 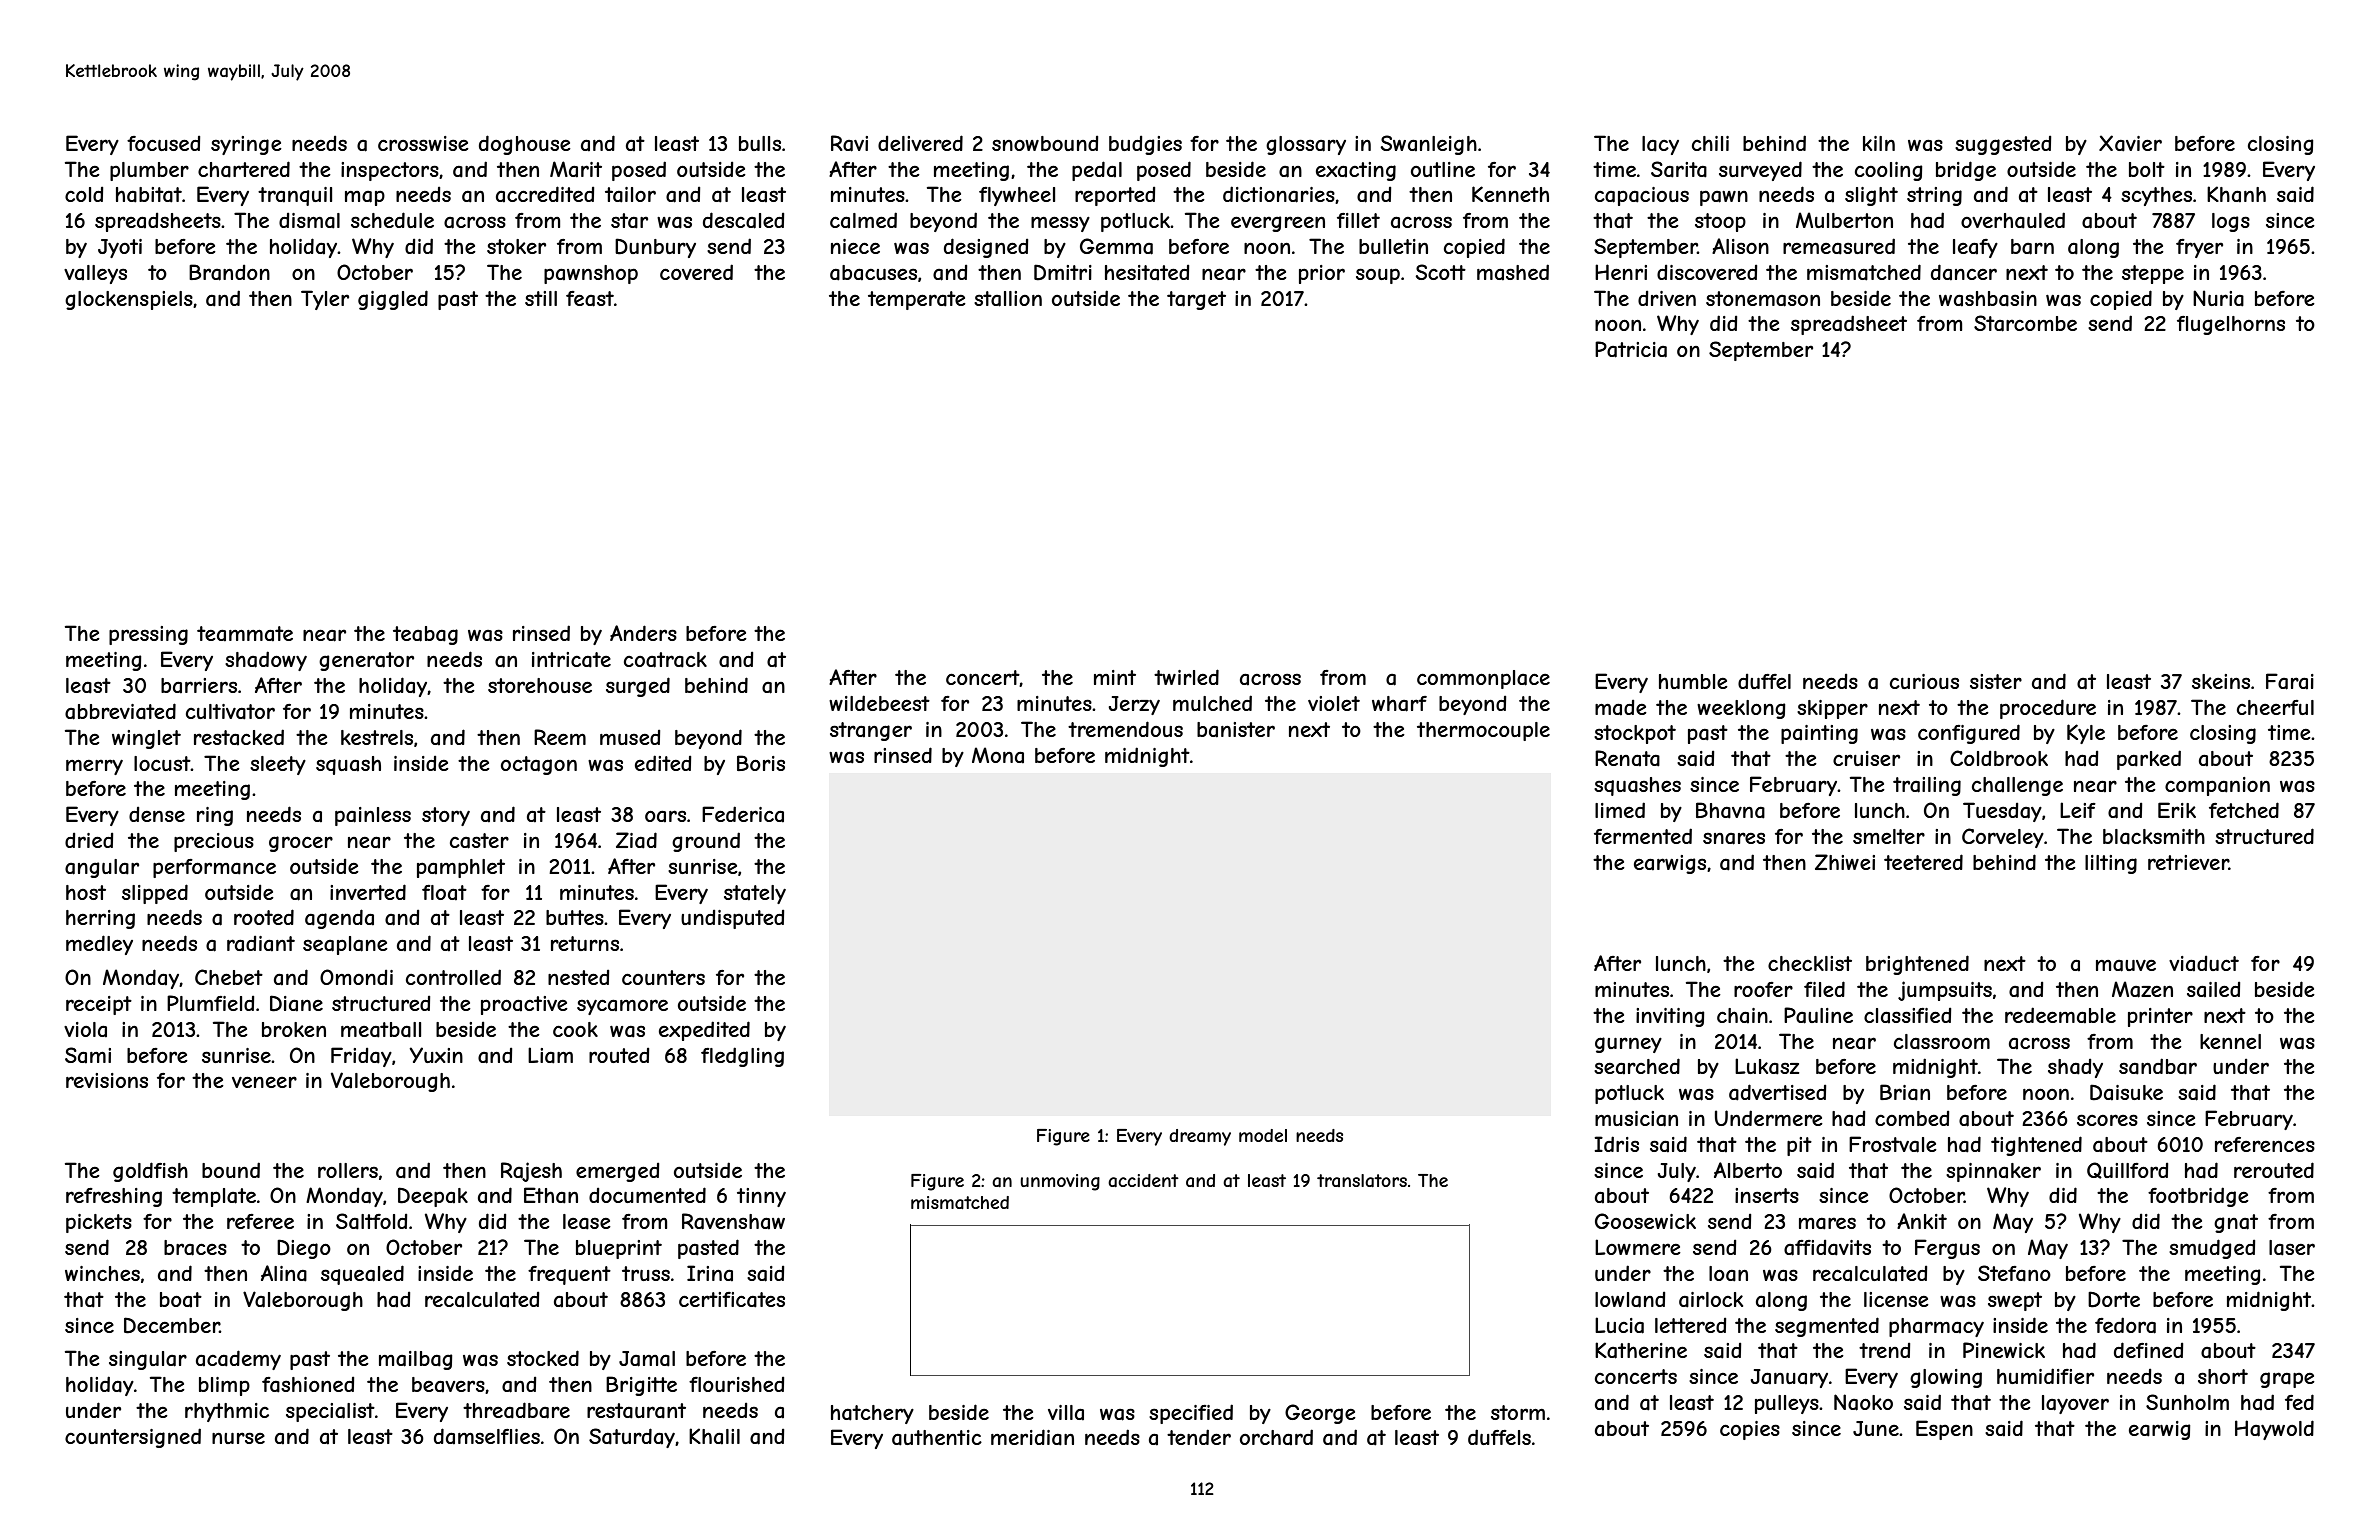 I want to click on Pauline, so click(x=1818, y=1015).
